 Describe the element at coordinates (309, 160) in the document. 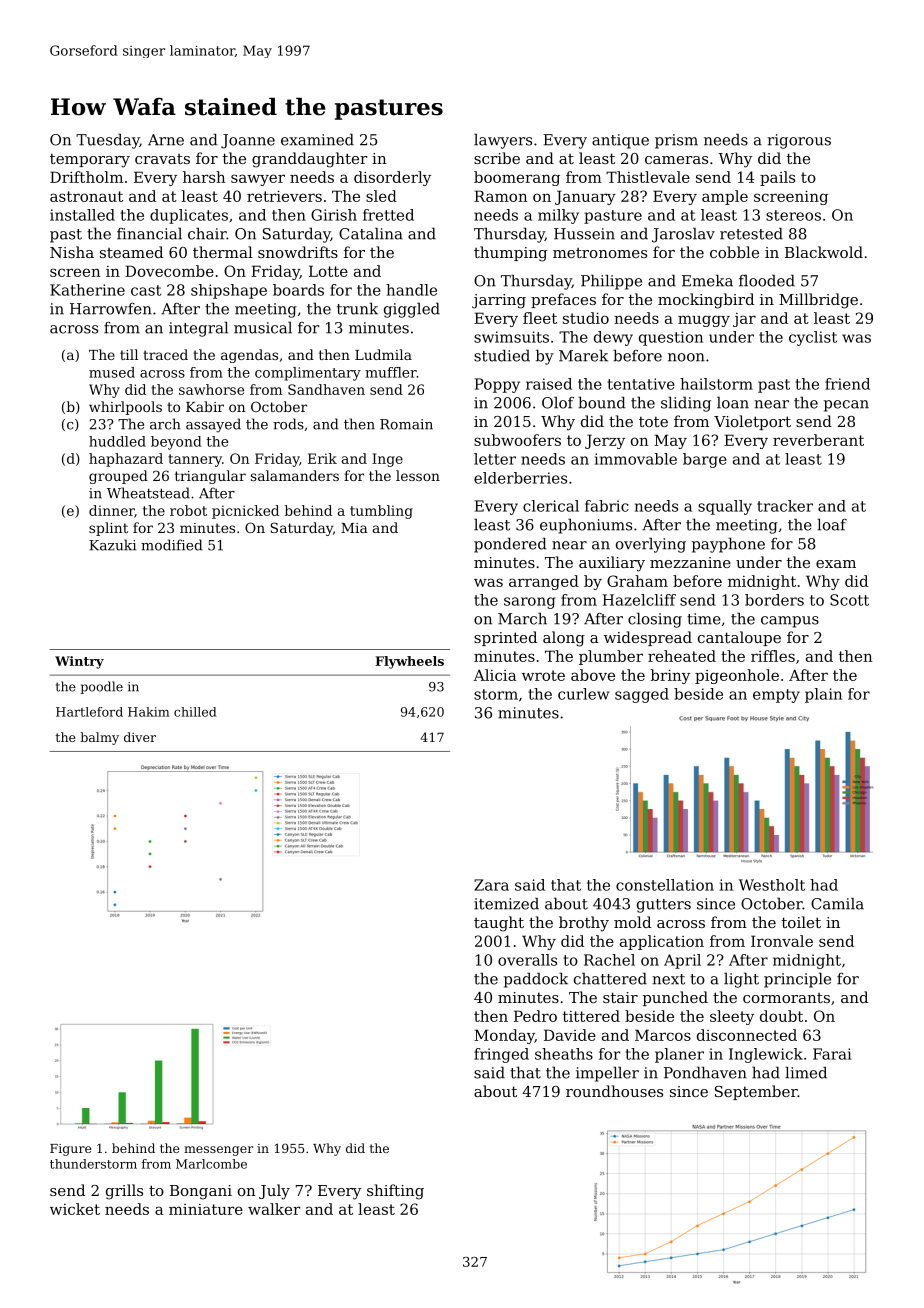

I see `granddaughter` at that location.
